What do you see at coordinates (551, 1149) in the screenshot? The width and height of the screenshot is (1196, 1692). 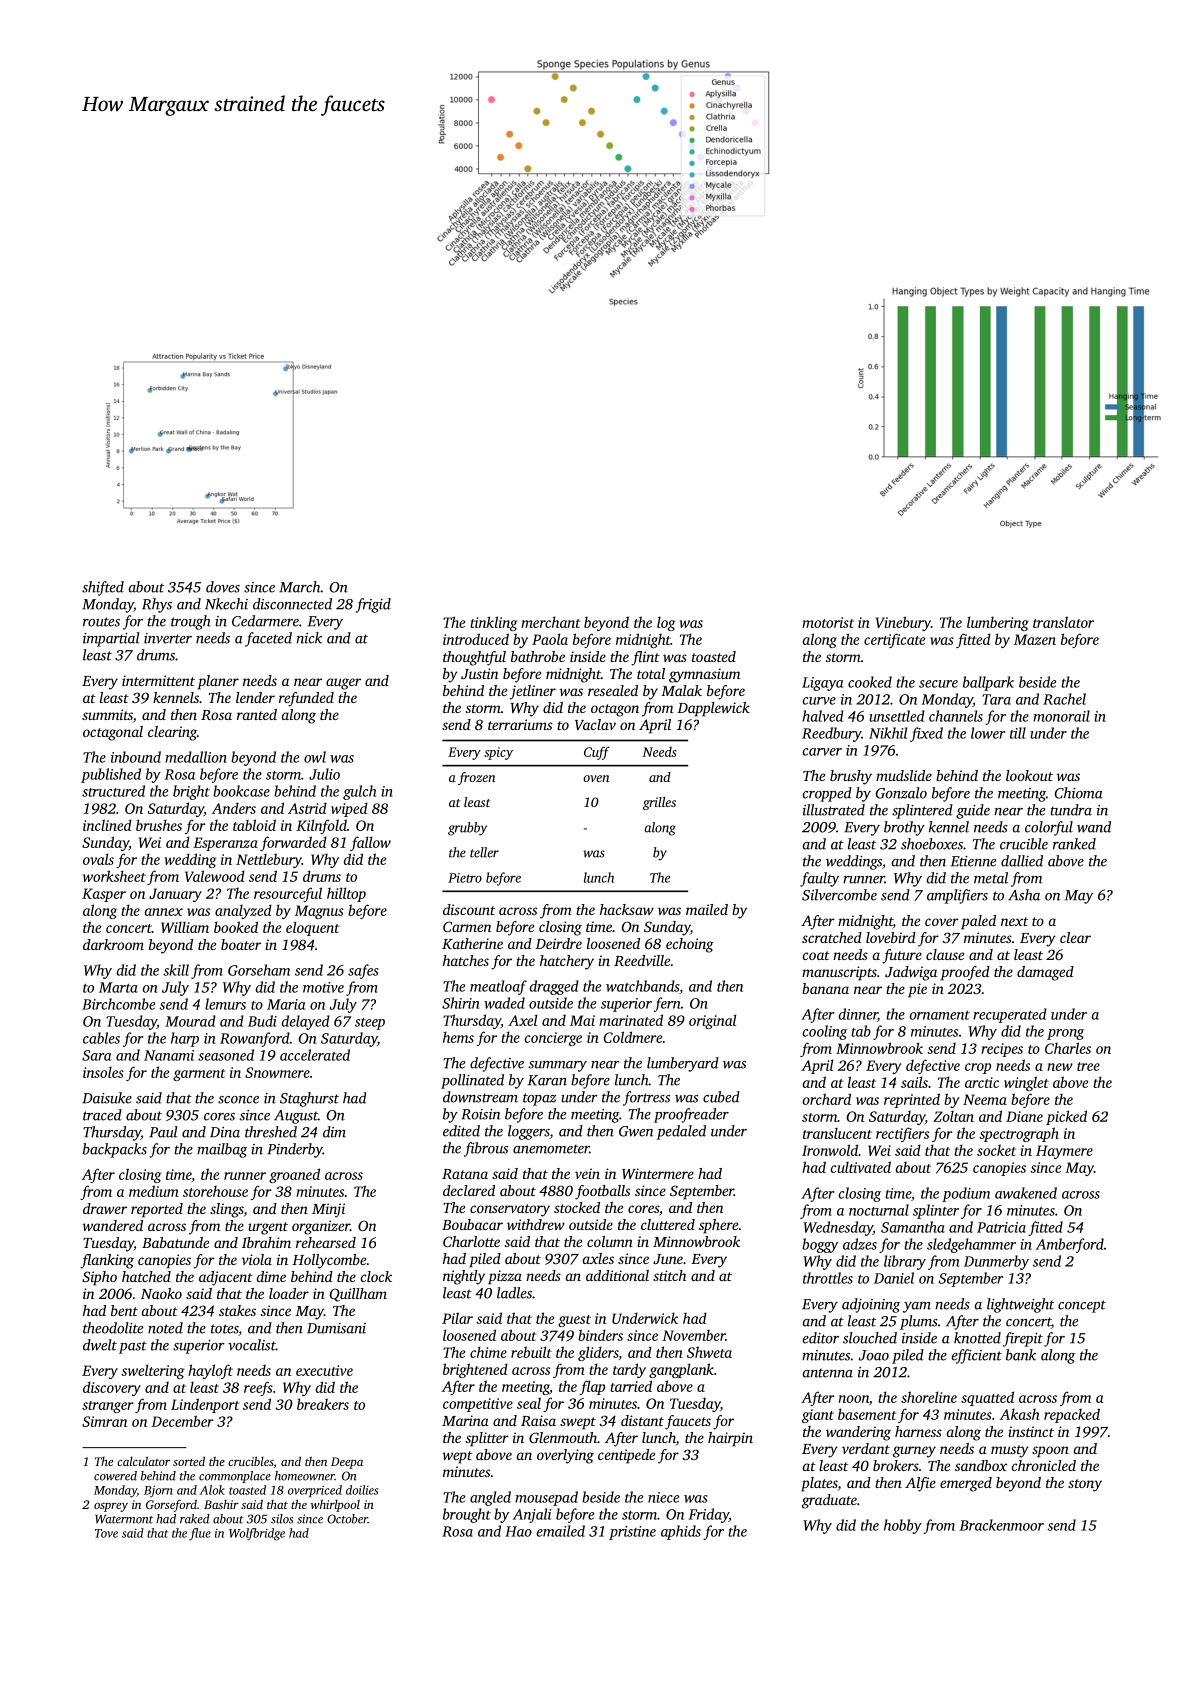 I see `anemometer` at bounding box center [551, 1149].
